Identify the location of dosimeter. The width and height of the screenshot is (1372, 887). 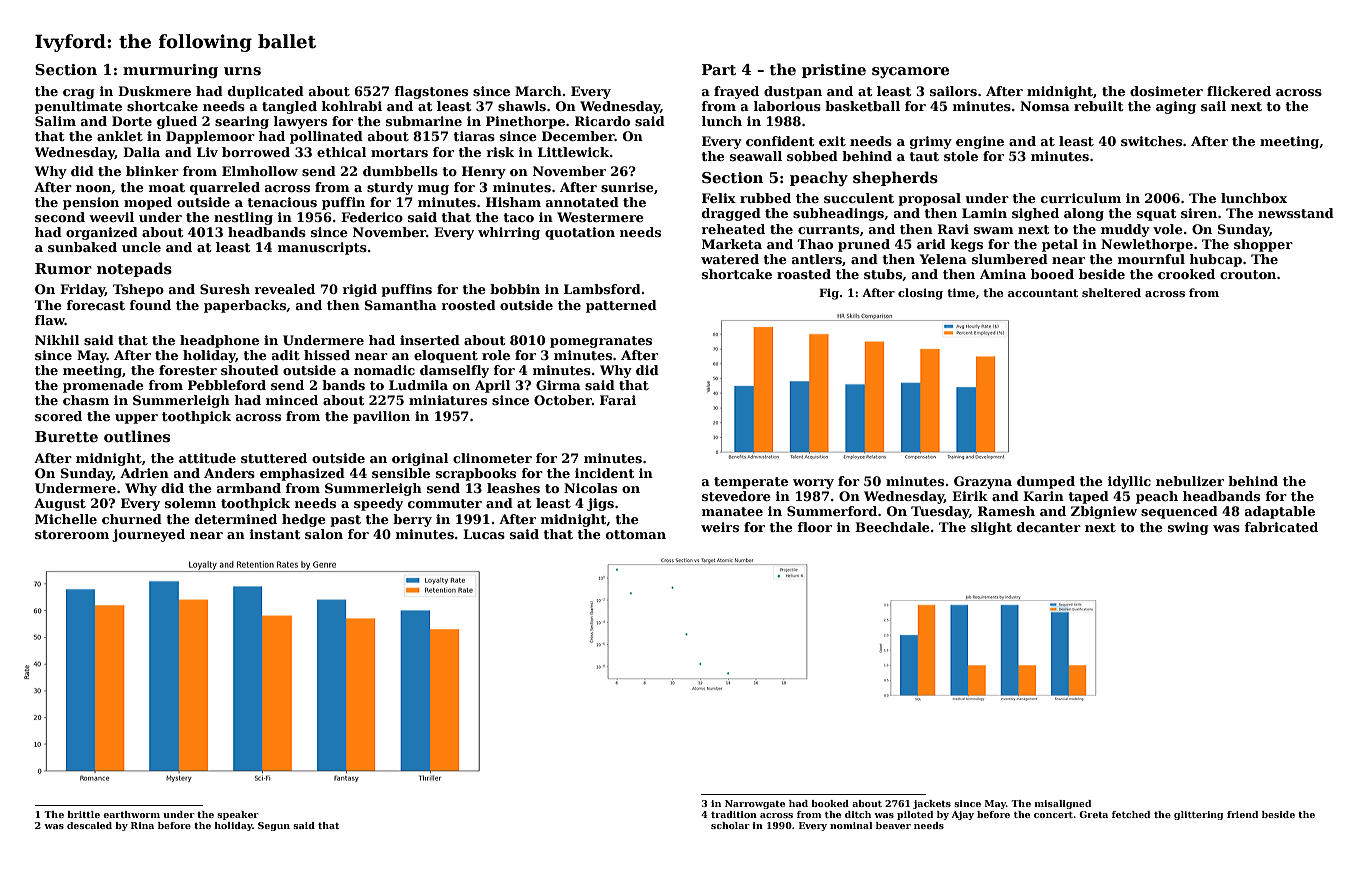
(1166, 91).
